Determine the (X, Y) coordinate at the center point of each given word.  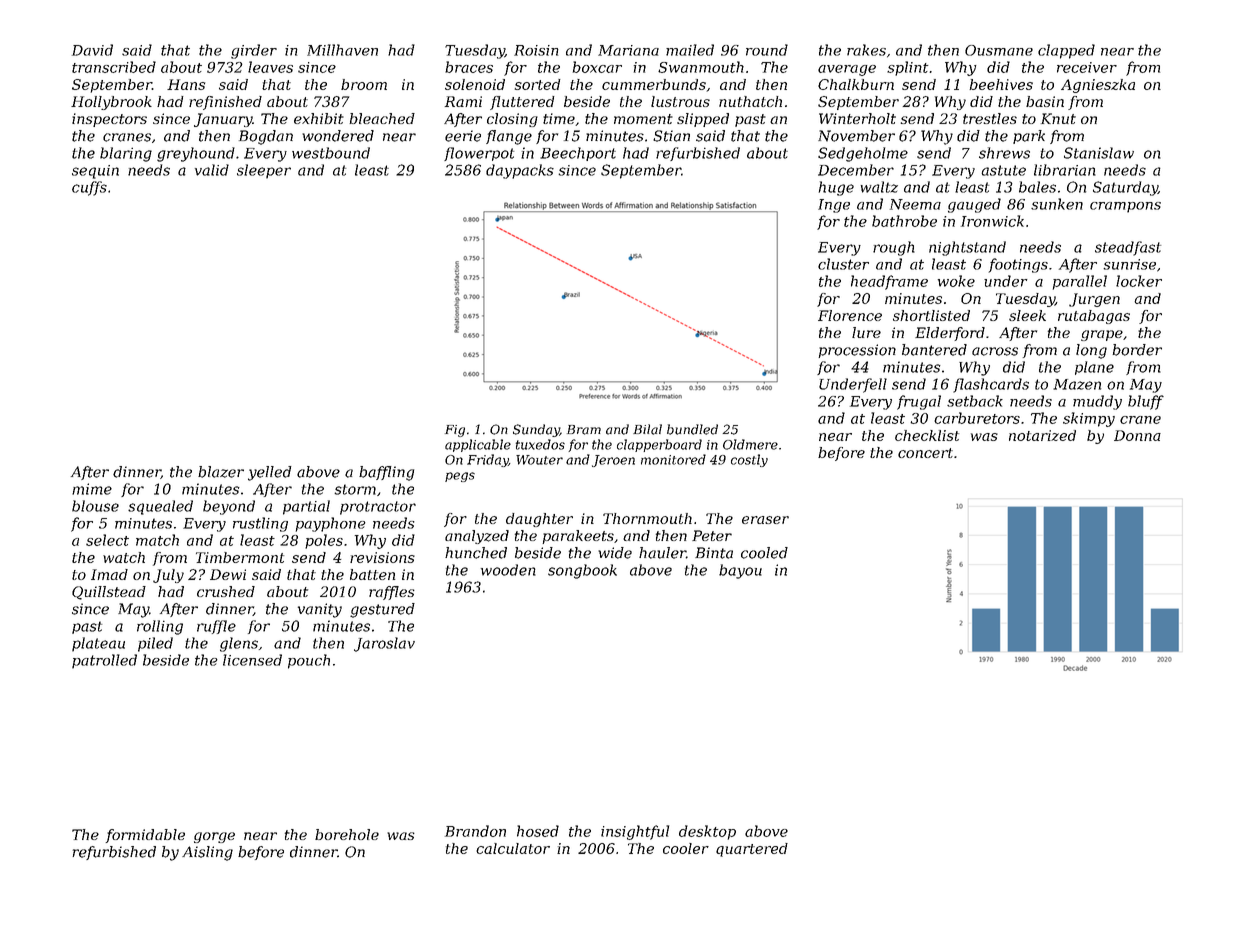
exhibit (319, 118)
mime (92, 489)
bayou (740, 571)
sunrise (1129, 264)
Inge (834, 206)
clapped (1066, 51)
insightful (635, 832)
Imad (109, 574)
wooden (508, 570)
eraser (765, 520)
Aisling (207, 853)
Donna (1137, 435)
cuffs (89, 188)
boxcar (597, 67)
